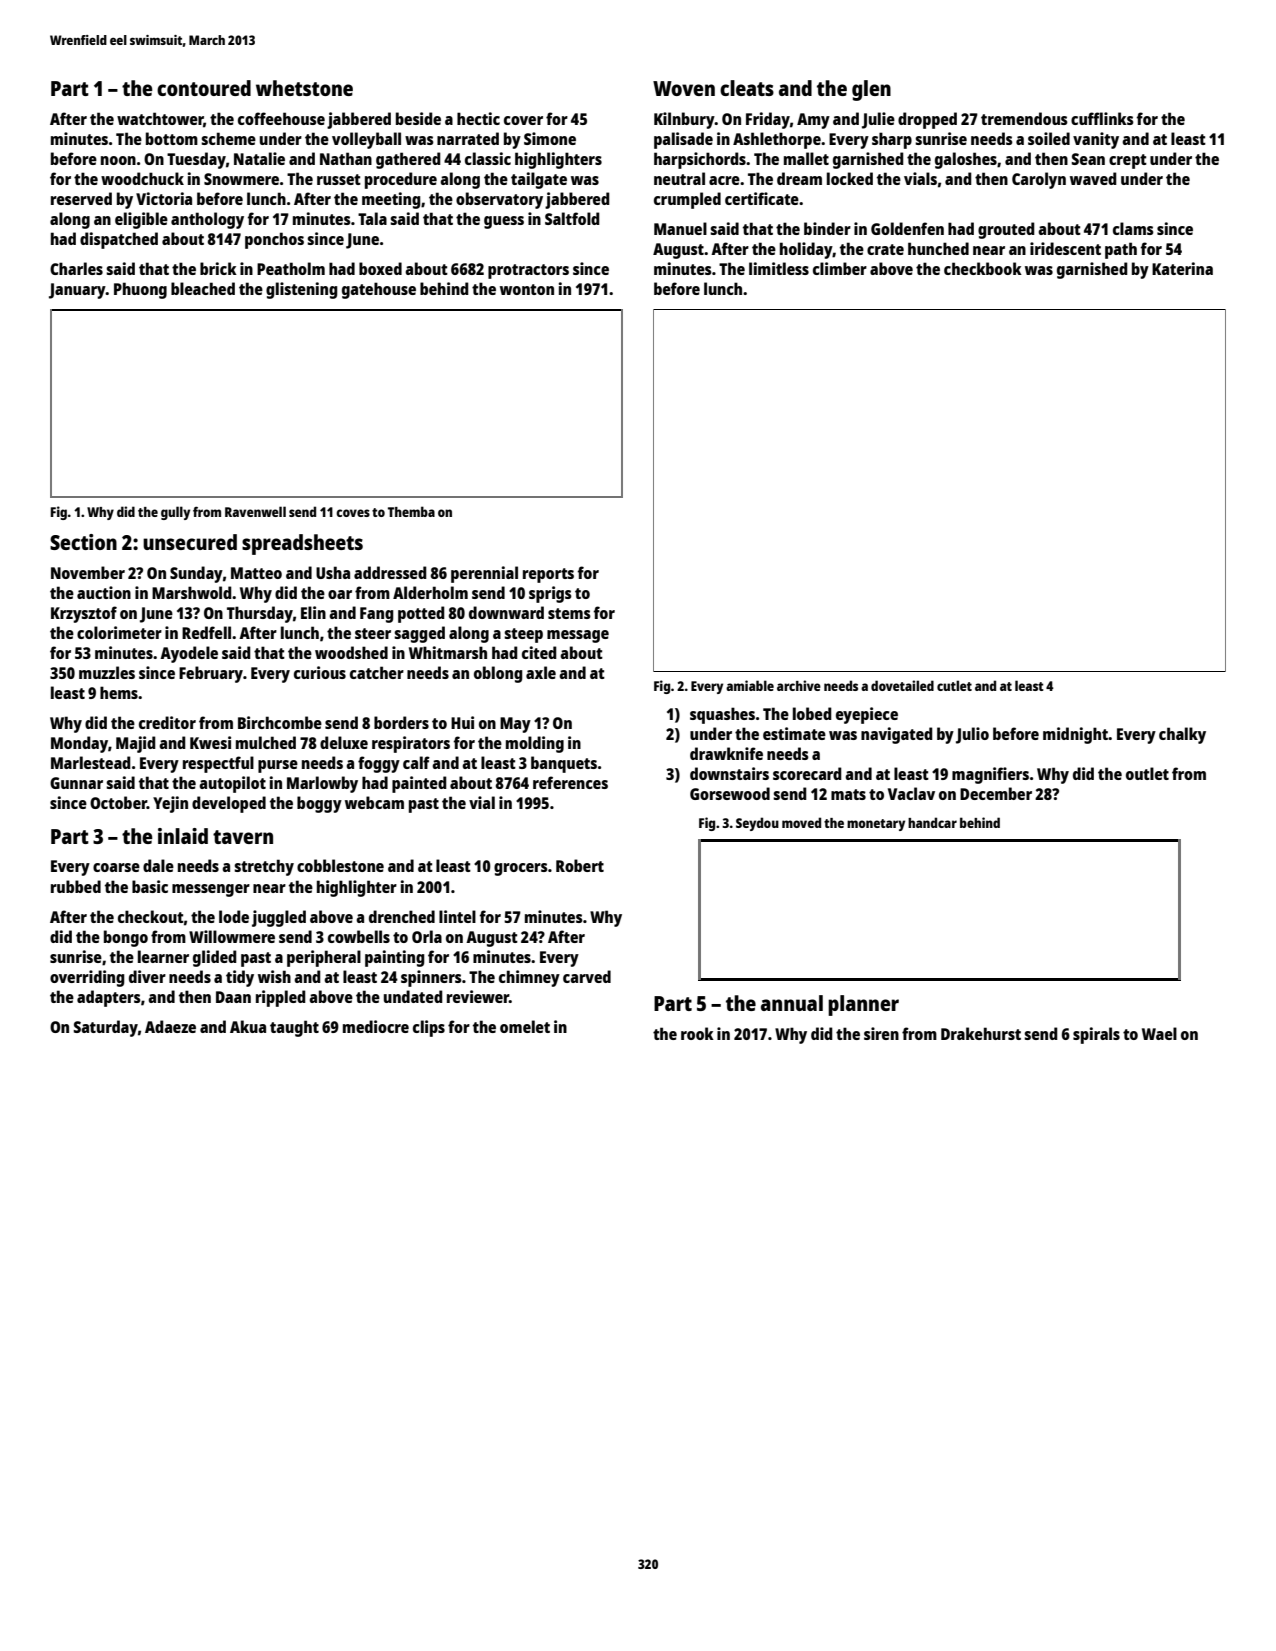  Describe the element at coordinates (1121, 250) in the image. I see `path` at that location.
